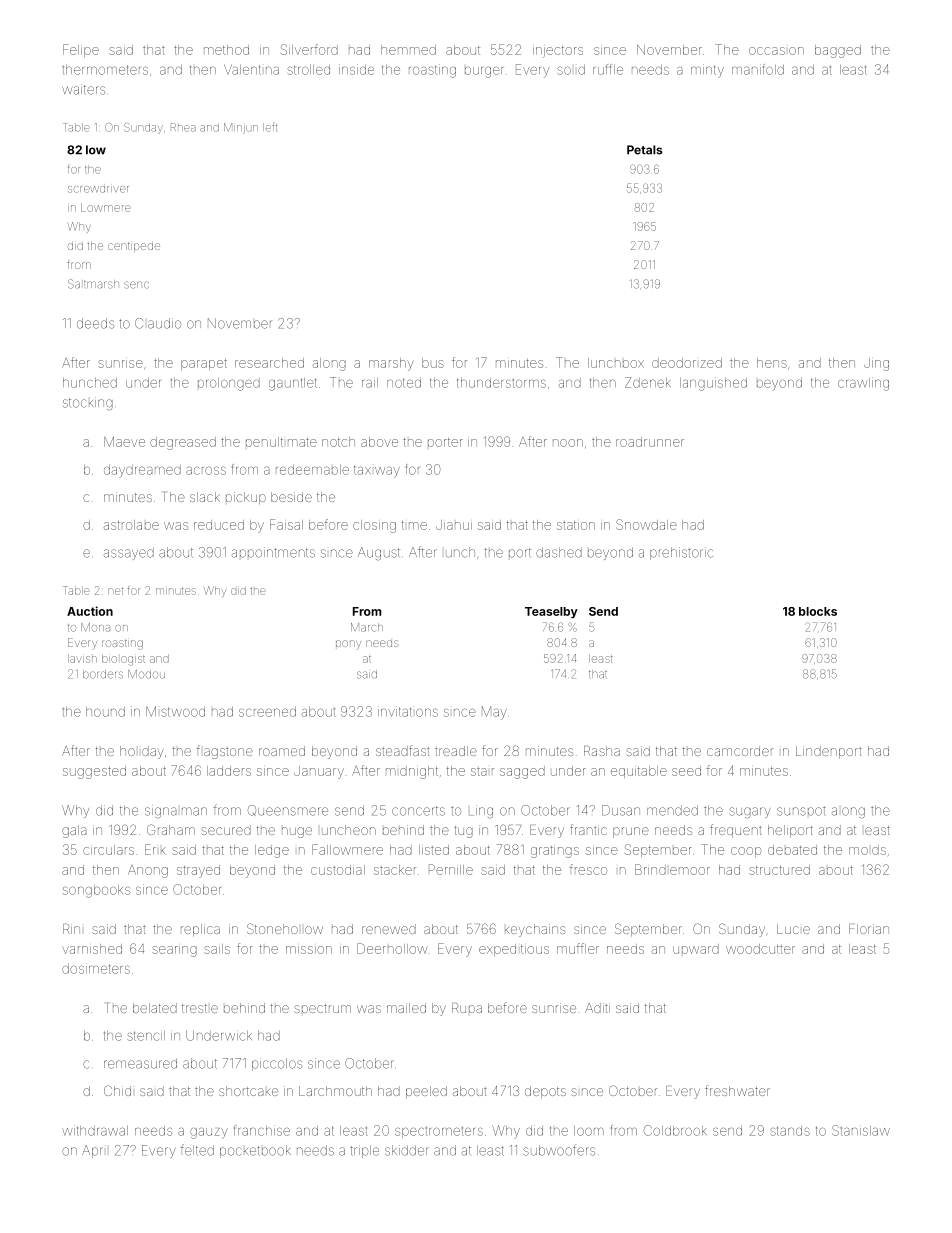 The image size is (952, 1233). What do you see at coordinates (737, 1090) in the screenshot?
I see `freshwater` at bounding box center [737, 1090].
